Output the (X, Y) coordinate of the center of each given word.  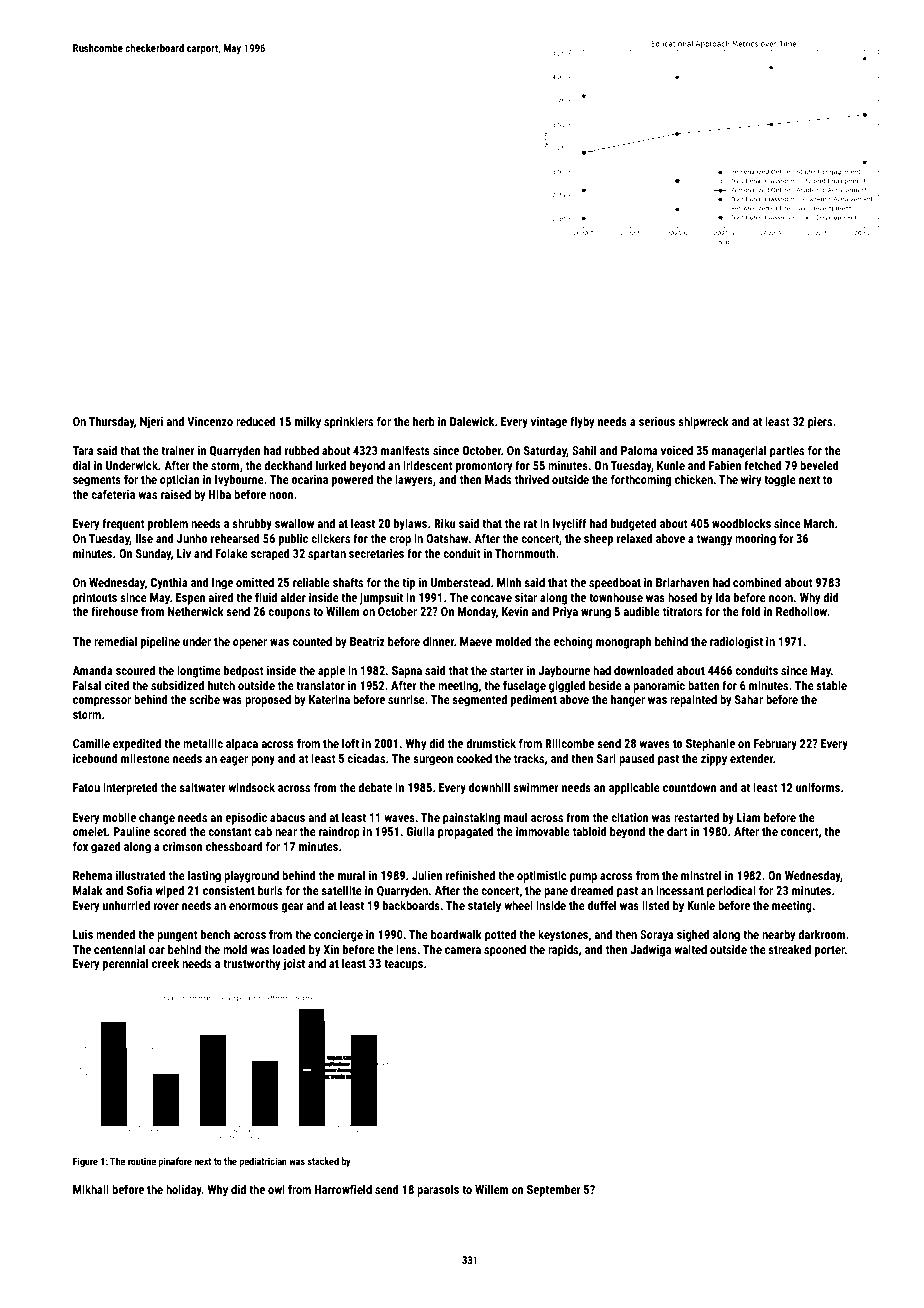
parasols (438, 1190)
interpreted (130, 788)
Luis (83, 934)
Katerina (329, 699)
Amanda (93, 670)
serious (657, 421)
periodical (731, 891)
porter (830, 951)
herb (424, 421)
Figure (85, 1162)
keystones (563, 935)
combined (757, 582)
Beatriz (367, 641)
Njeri (151, 423)
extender (751, 758)
